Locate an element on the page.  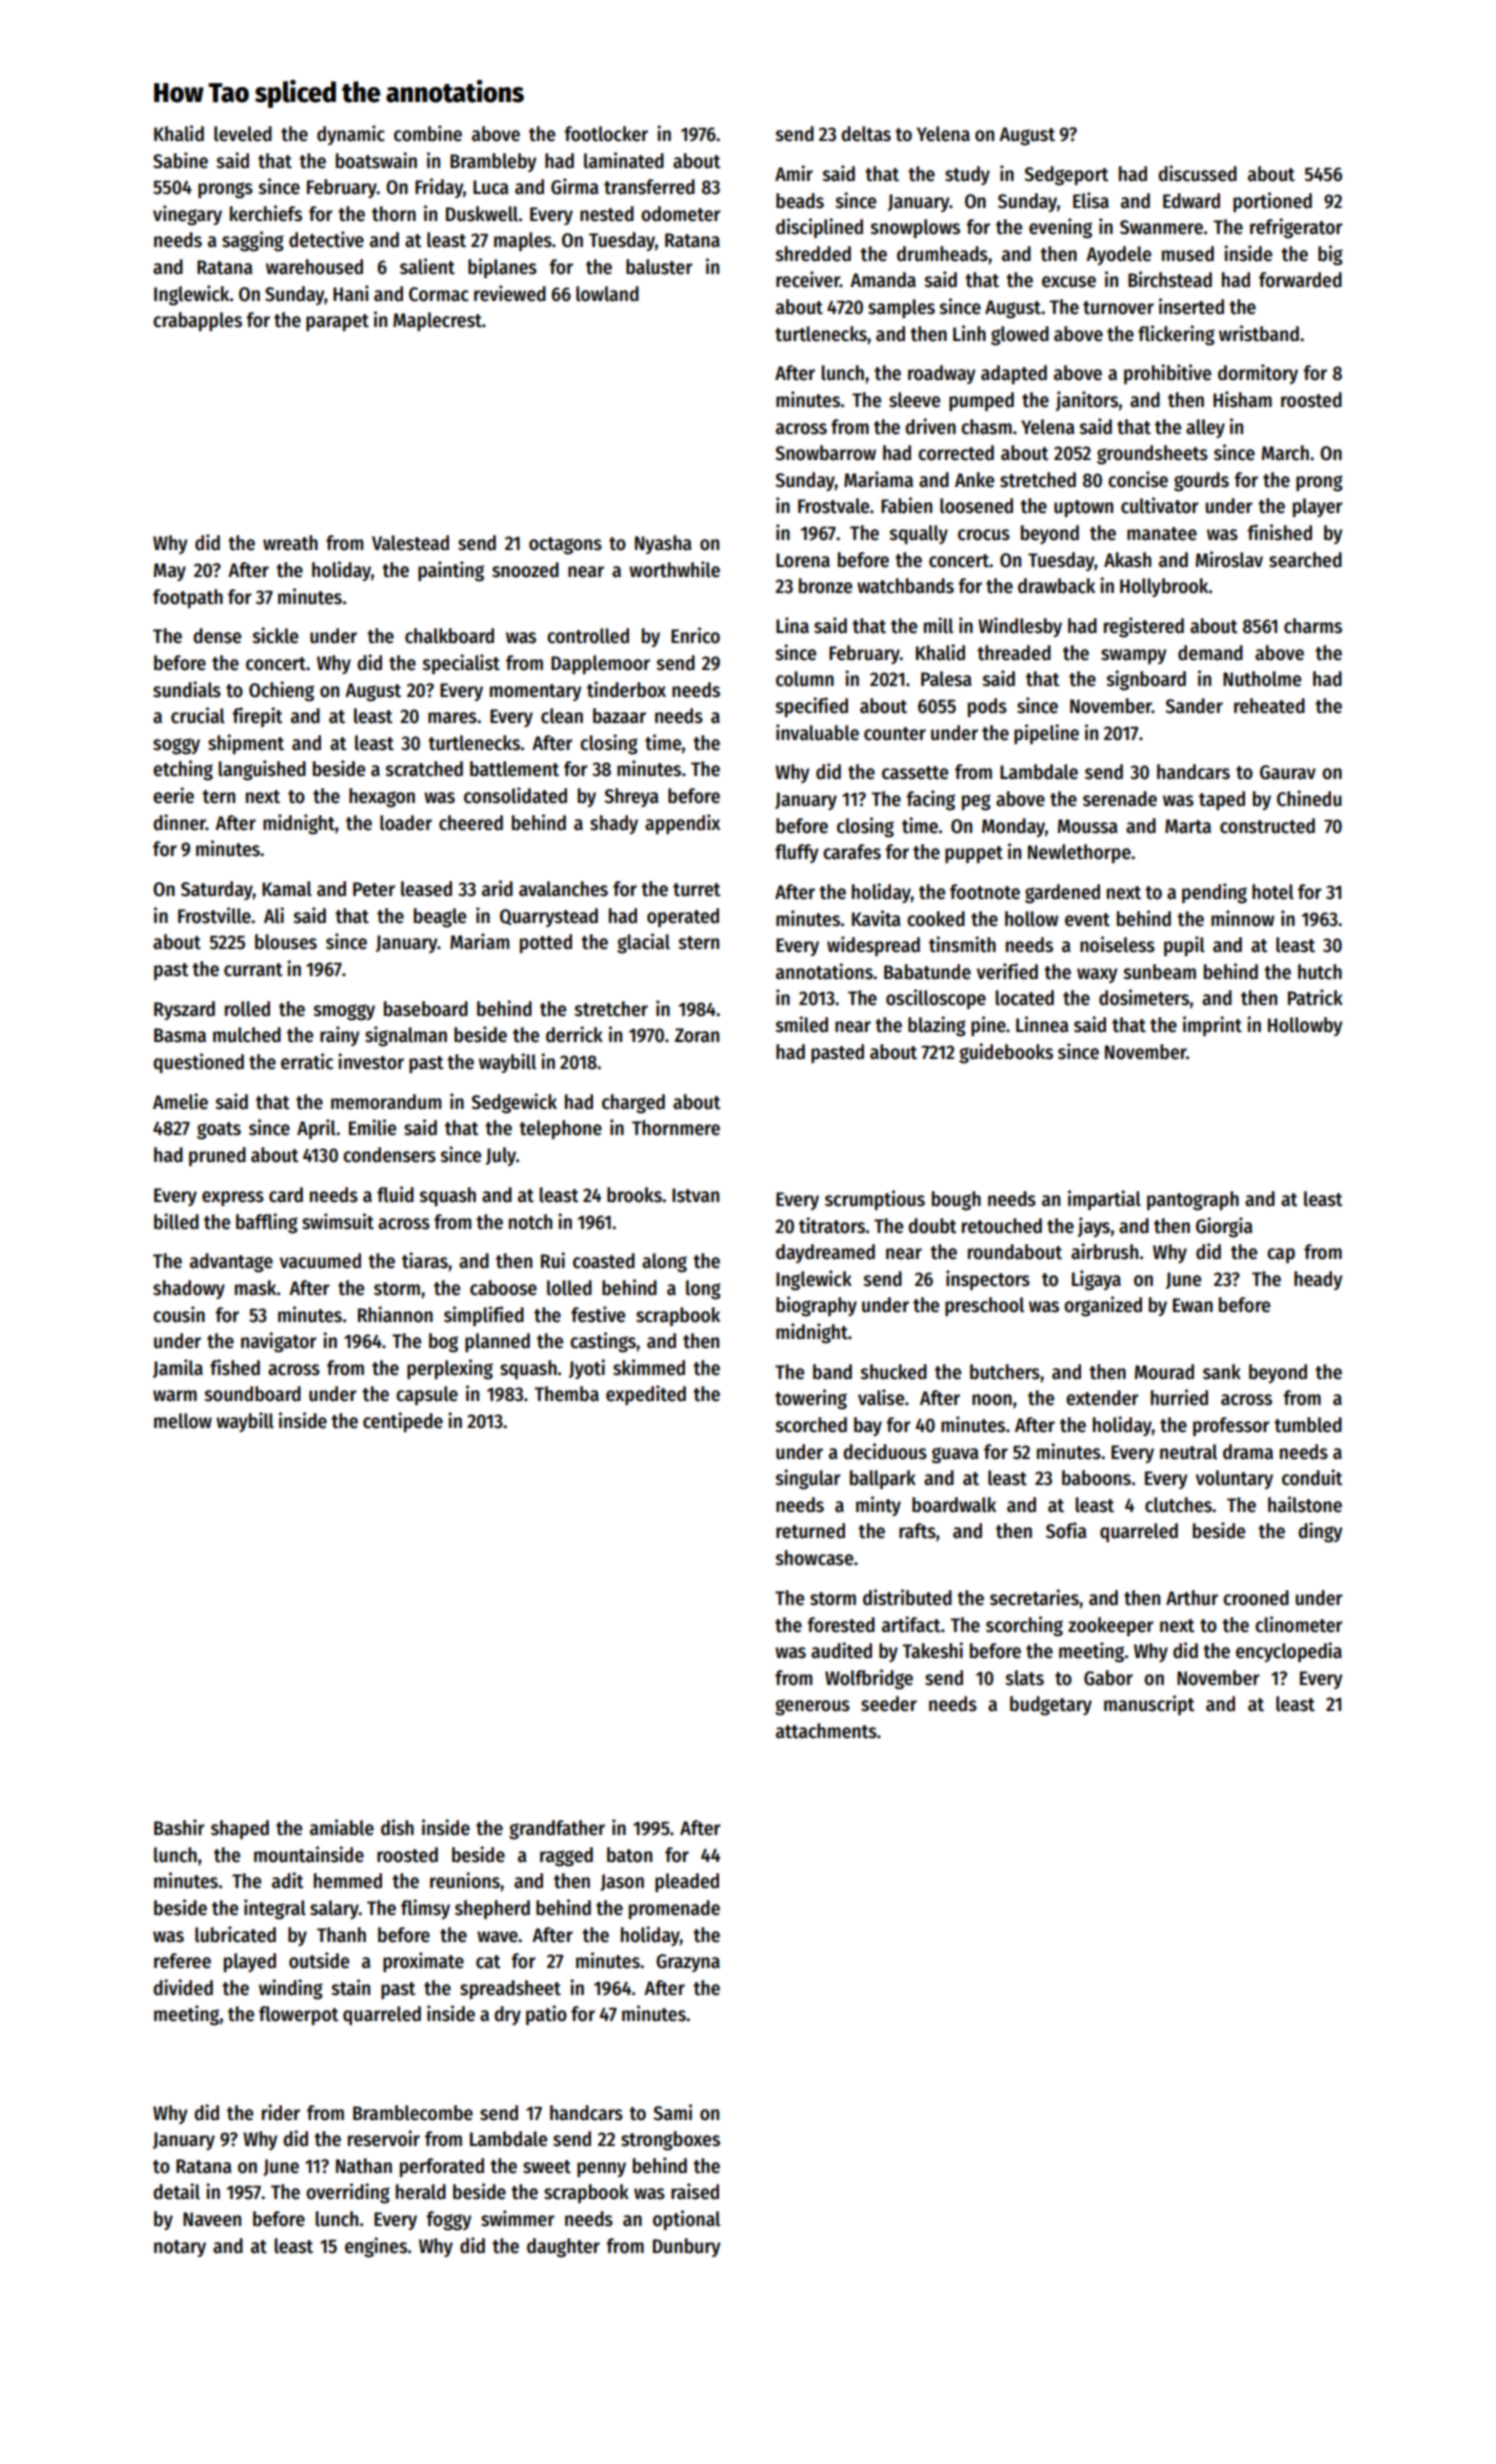
discussed is located at coordinates (1197, 173).
